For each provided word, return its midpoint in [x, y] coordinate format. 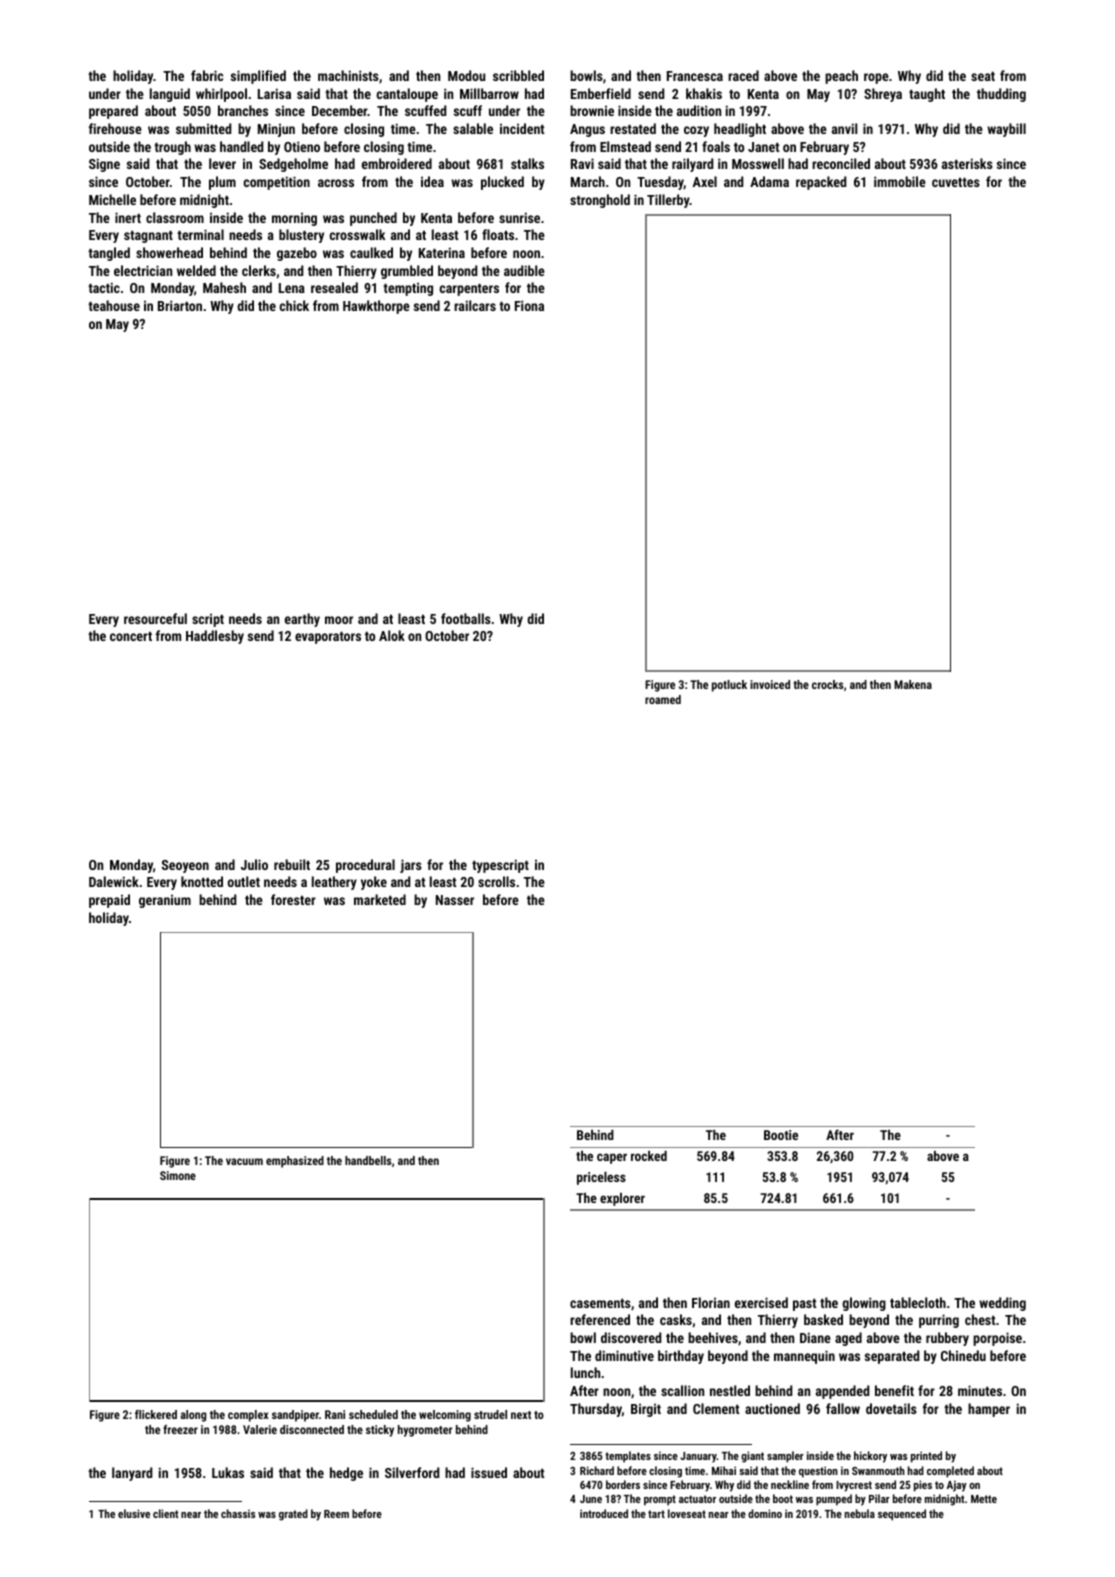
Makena [913, 684]
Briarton [180, 305]
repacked [821, 183]
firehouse [115, 128]
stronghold [600, 201]
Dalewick [114, 881]
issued [489, 1472]
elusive [134, 1513]
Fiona [529, 305]
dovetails [891, 1408]
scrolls [496, 881]
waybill [1006, 130]
